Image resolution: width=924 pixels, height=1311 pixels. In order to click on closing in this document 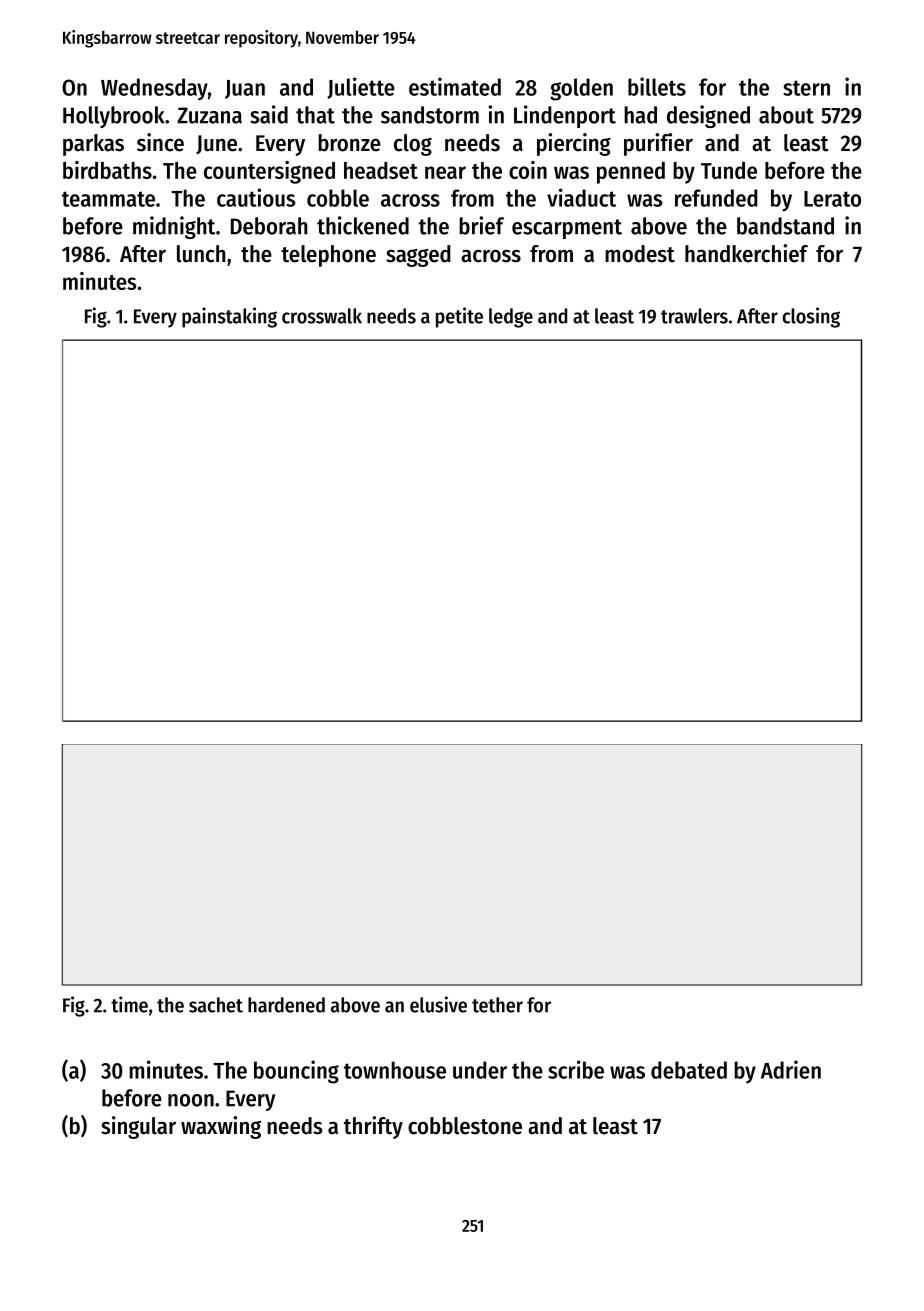, I will do `click(811, 317)`.
